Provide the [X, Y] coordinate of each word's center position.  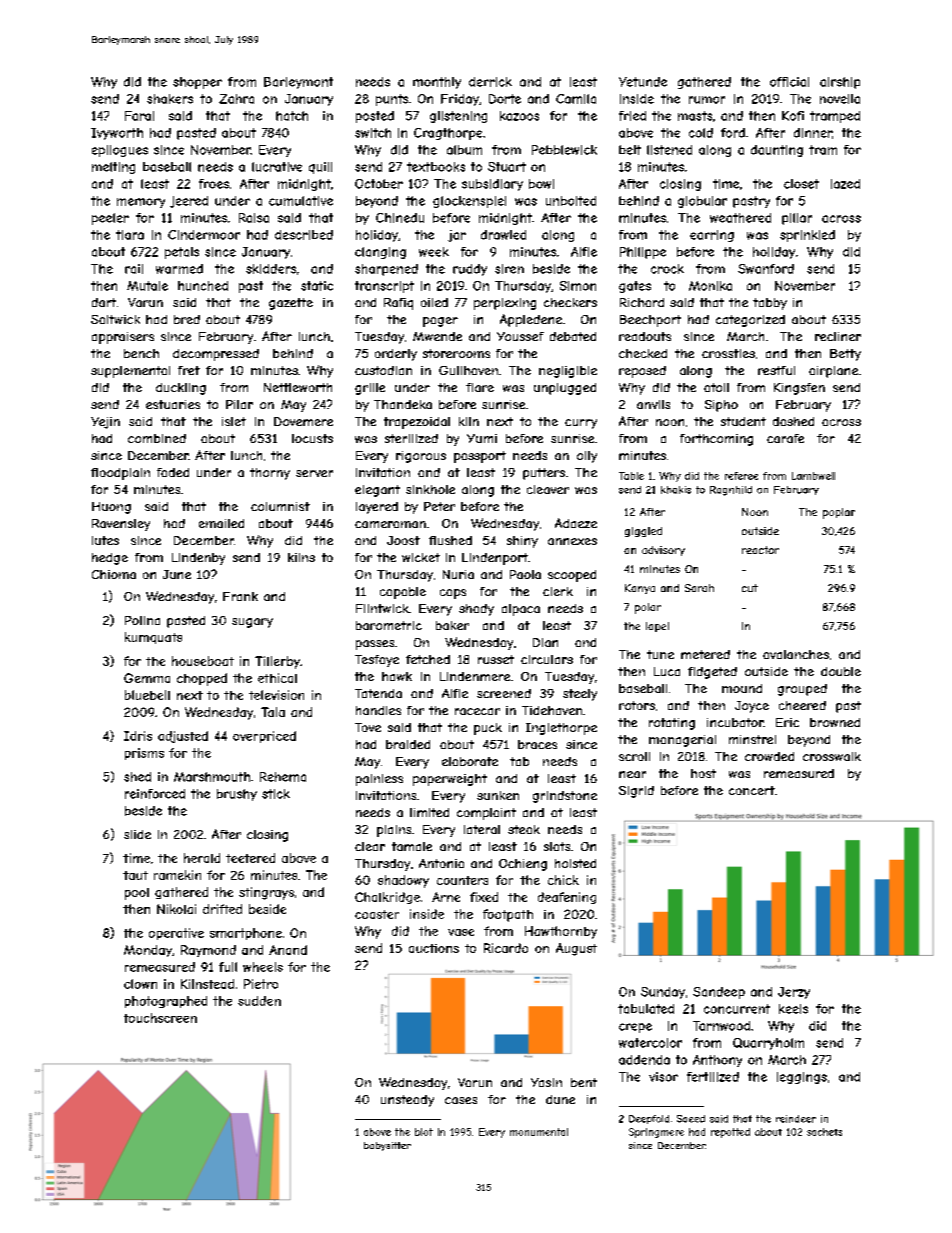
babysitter [387, 1146]
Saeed [691, 1119]
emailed [221, 523]
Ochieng [523, 865]
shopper [197, 83]
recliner [838, 336]
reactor [760, 550]
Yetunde [643, 82]
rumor [707, 100]
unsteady [407, 1101]
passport [480, 457]
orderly [396, 355]
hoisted [575, 863]
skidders [271, 269]
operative [176, 934]
